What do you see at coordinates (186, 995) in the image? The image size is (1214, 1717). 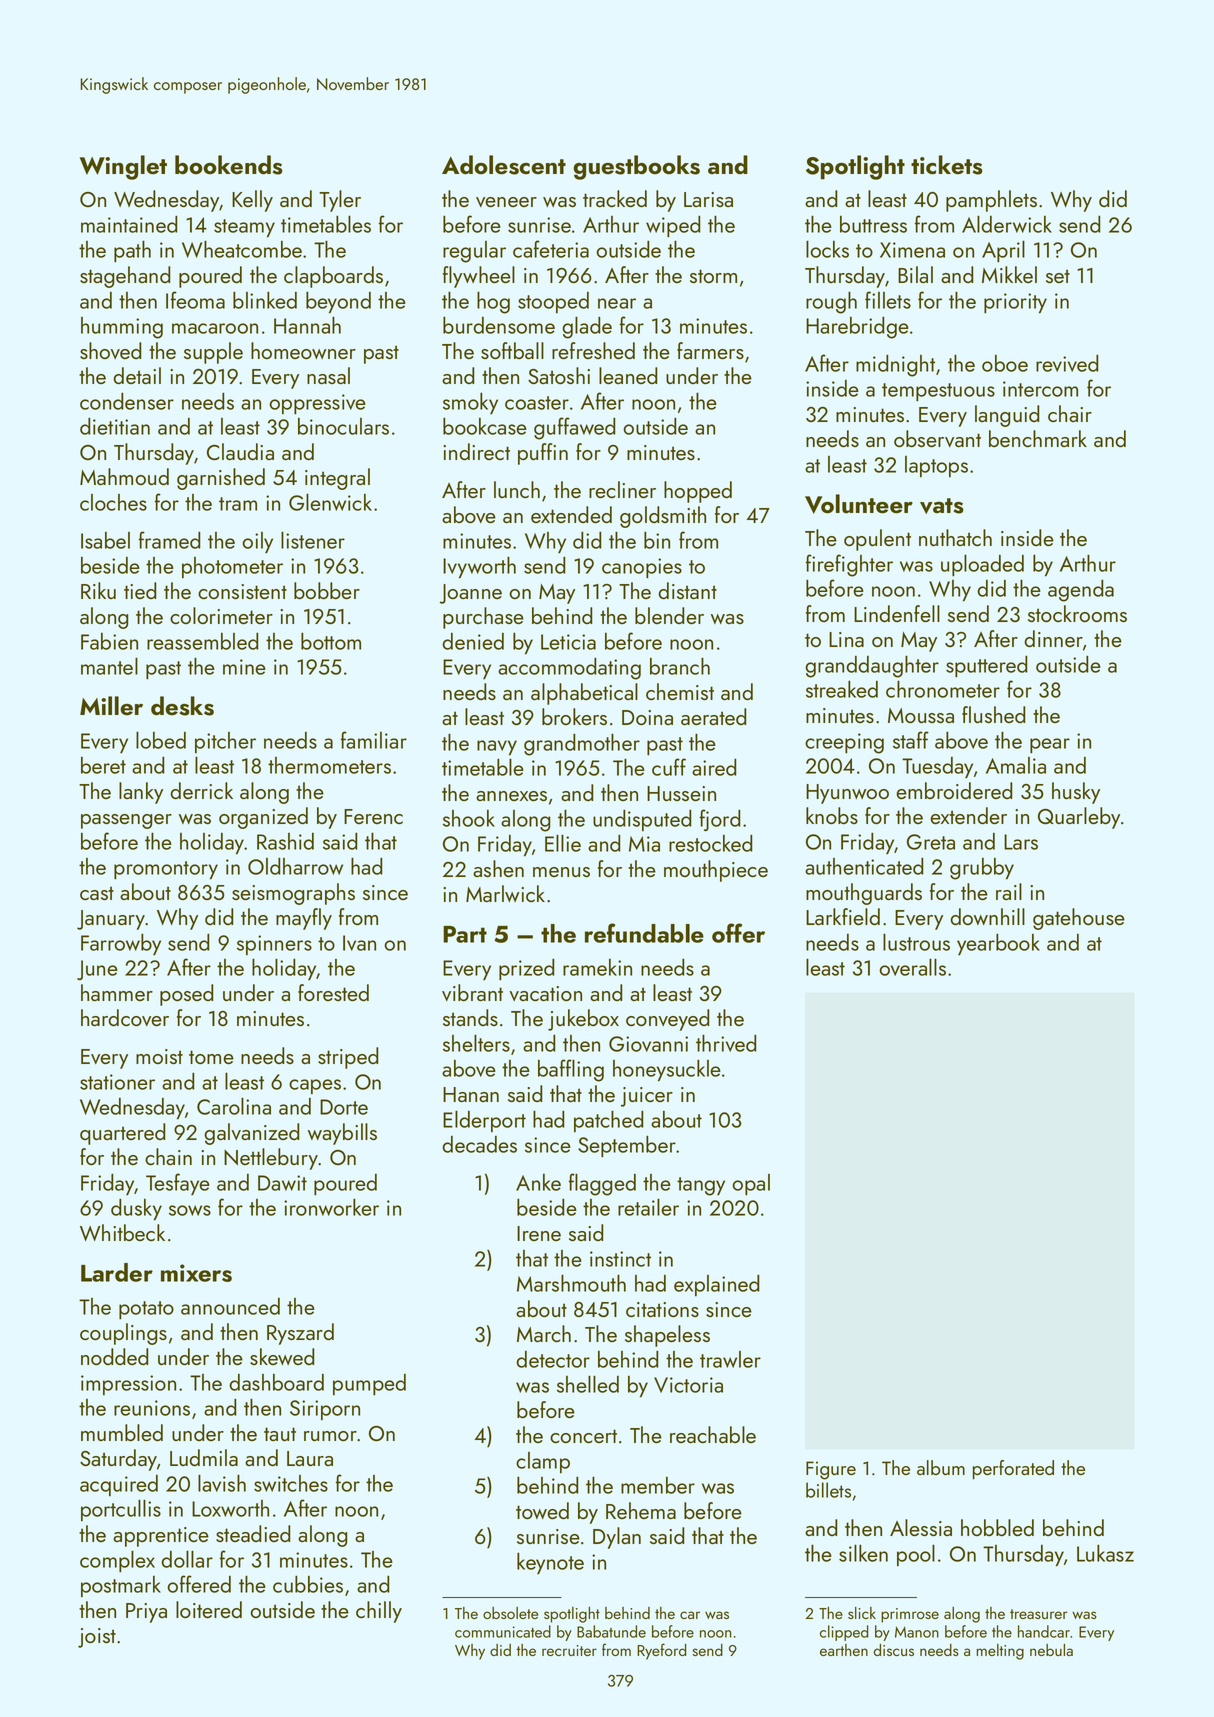 I see `posed` at bounding box center [186, 995].
